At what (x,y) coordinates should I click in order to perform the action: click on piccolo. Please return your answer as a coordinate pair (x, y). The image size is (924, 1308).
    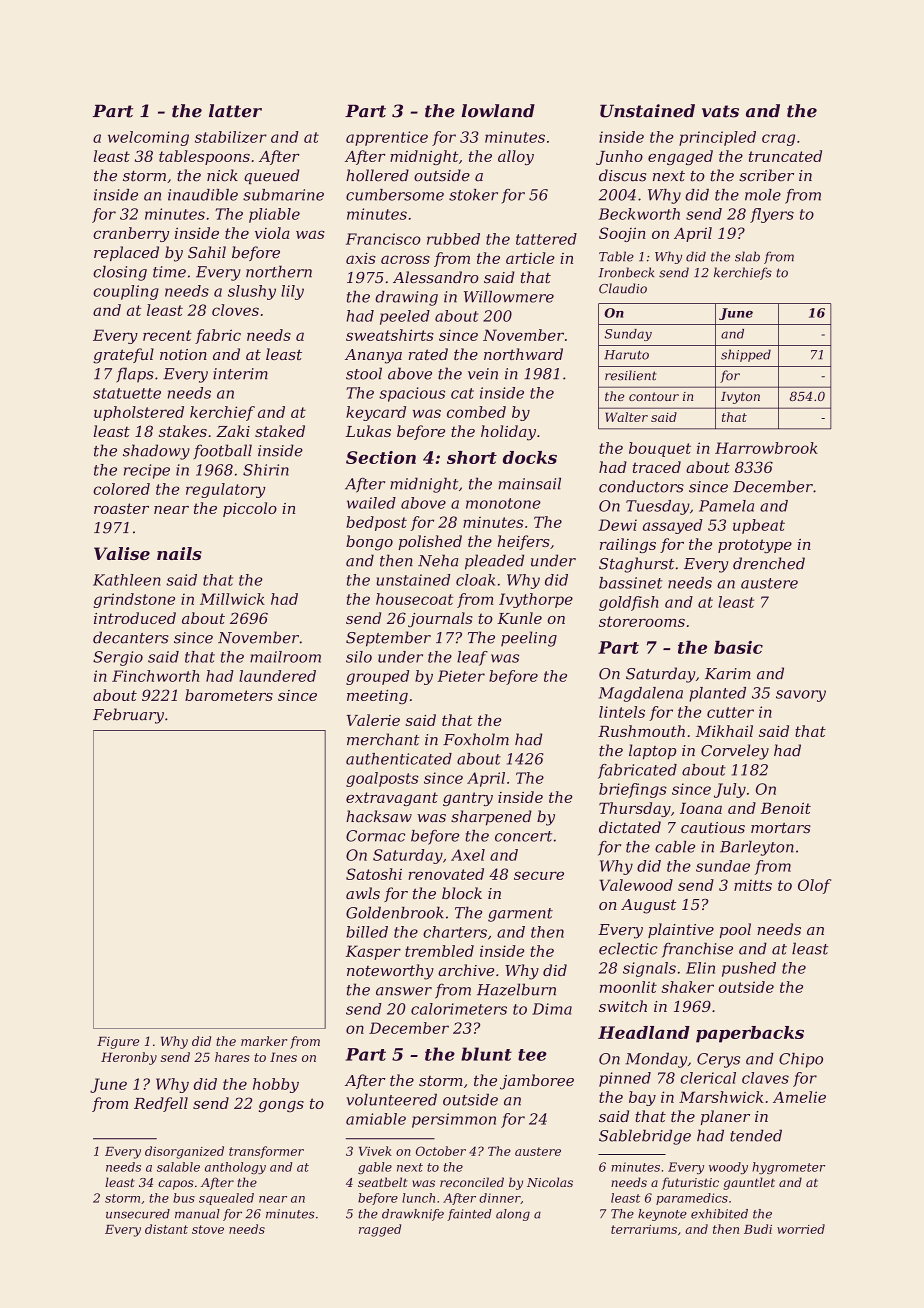
    Looking at the image, I should click on (250, 509).
